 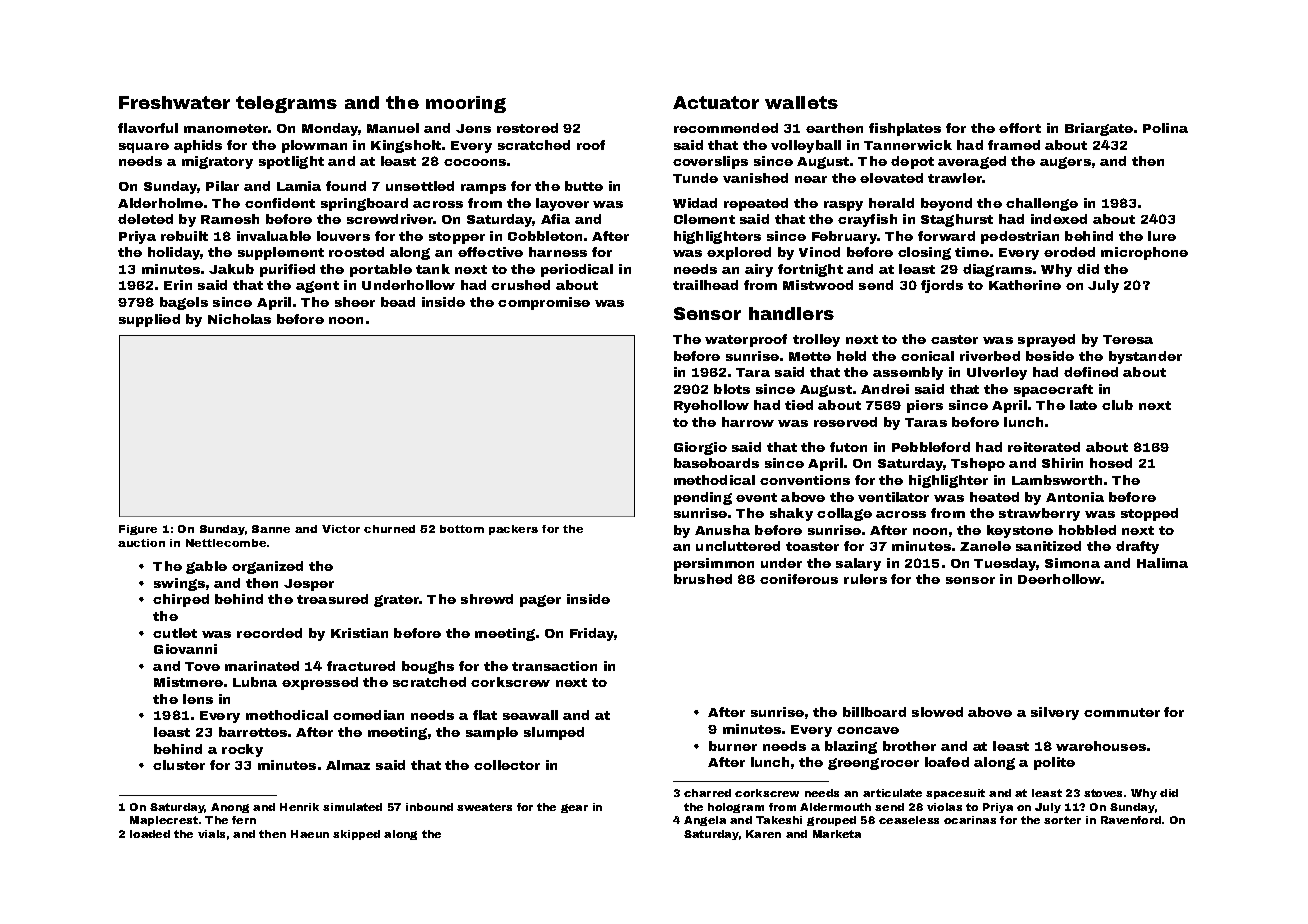 What do you see at coordinates (1111, 463) in the screenshot?
I see `hosed` at bounding box center [1111, 463].
